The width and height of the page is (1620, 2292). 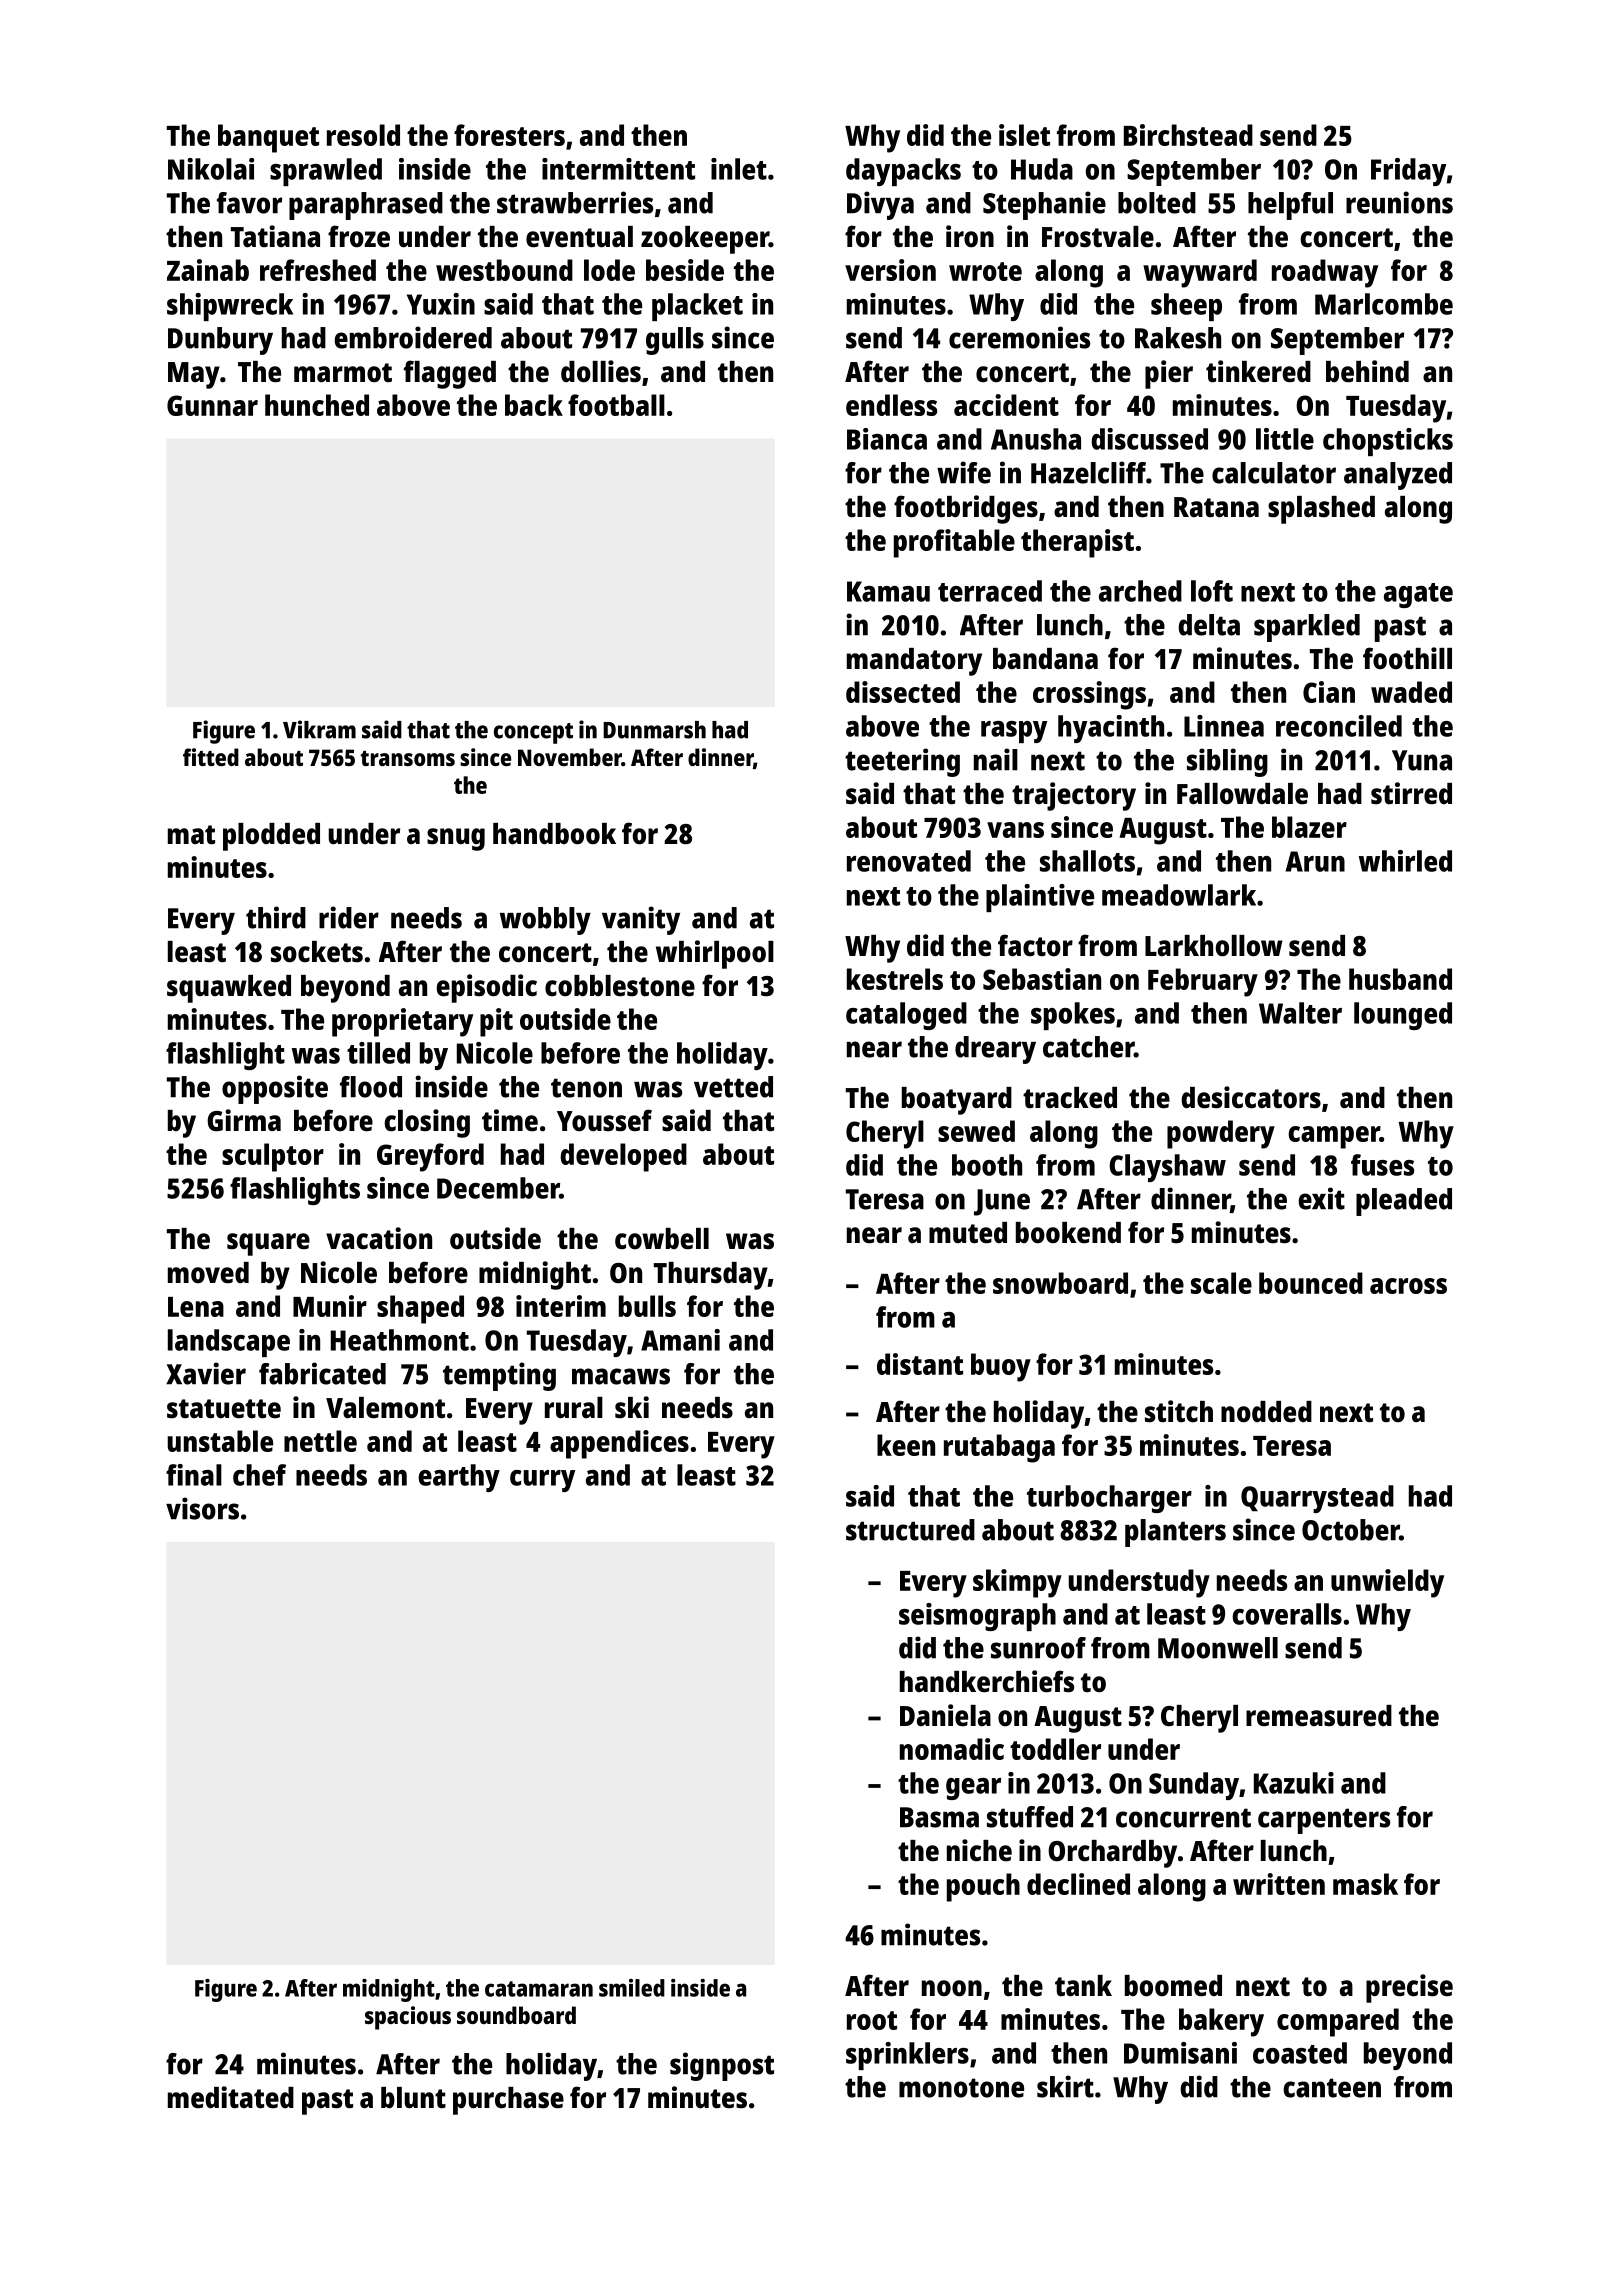 I want to click on squawked, so click(x=229, y=989).
